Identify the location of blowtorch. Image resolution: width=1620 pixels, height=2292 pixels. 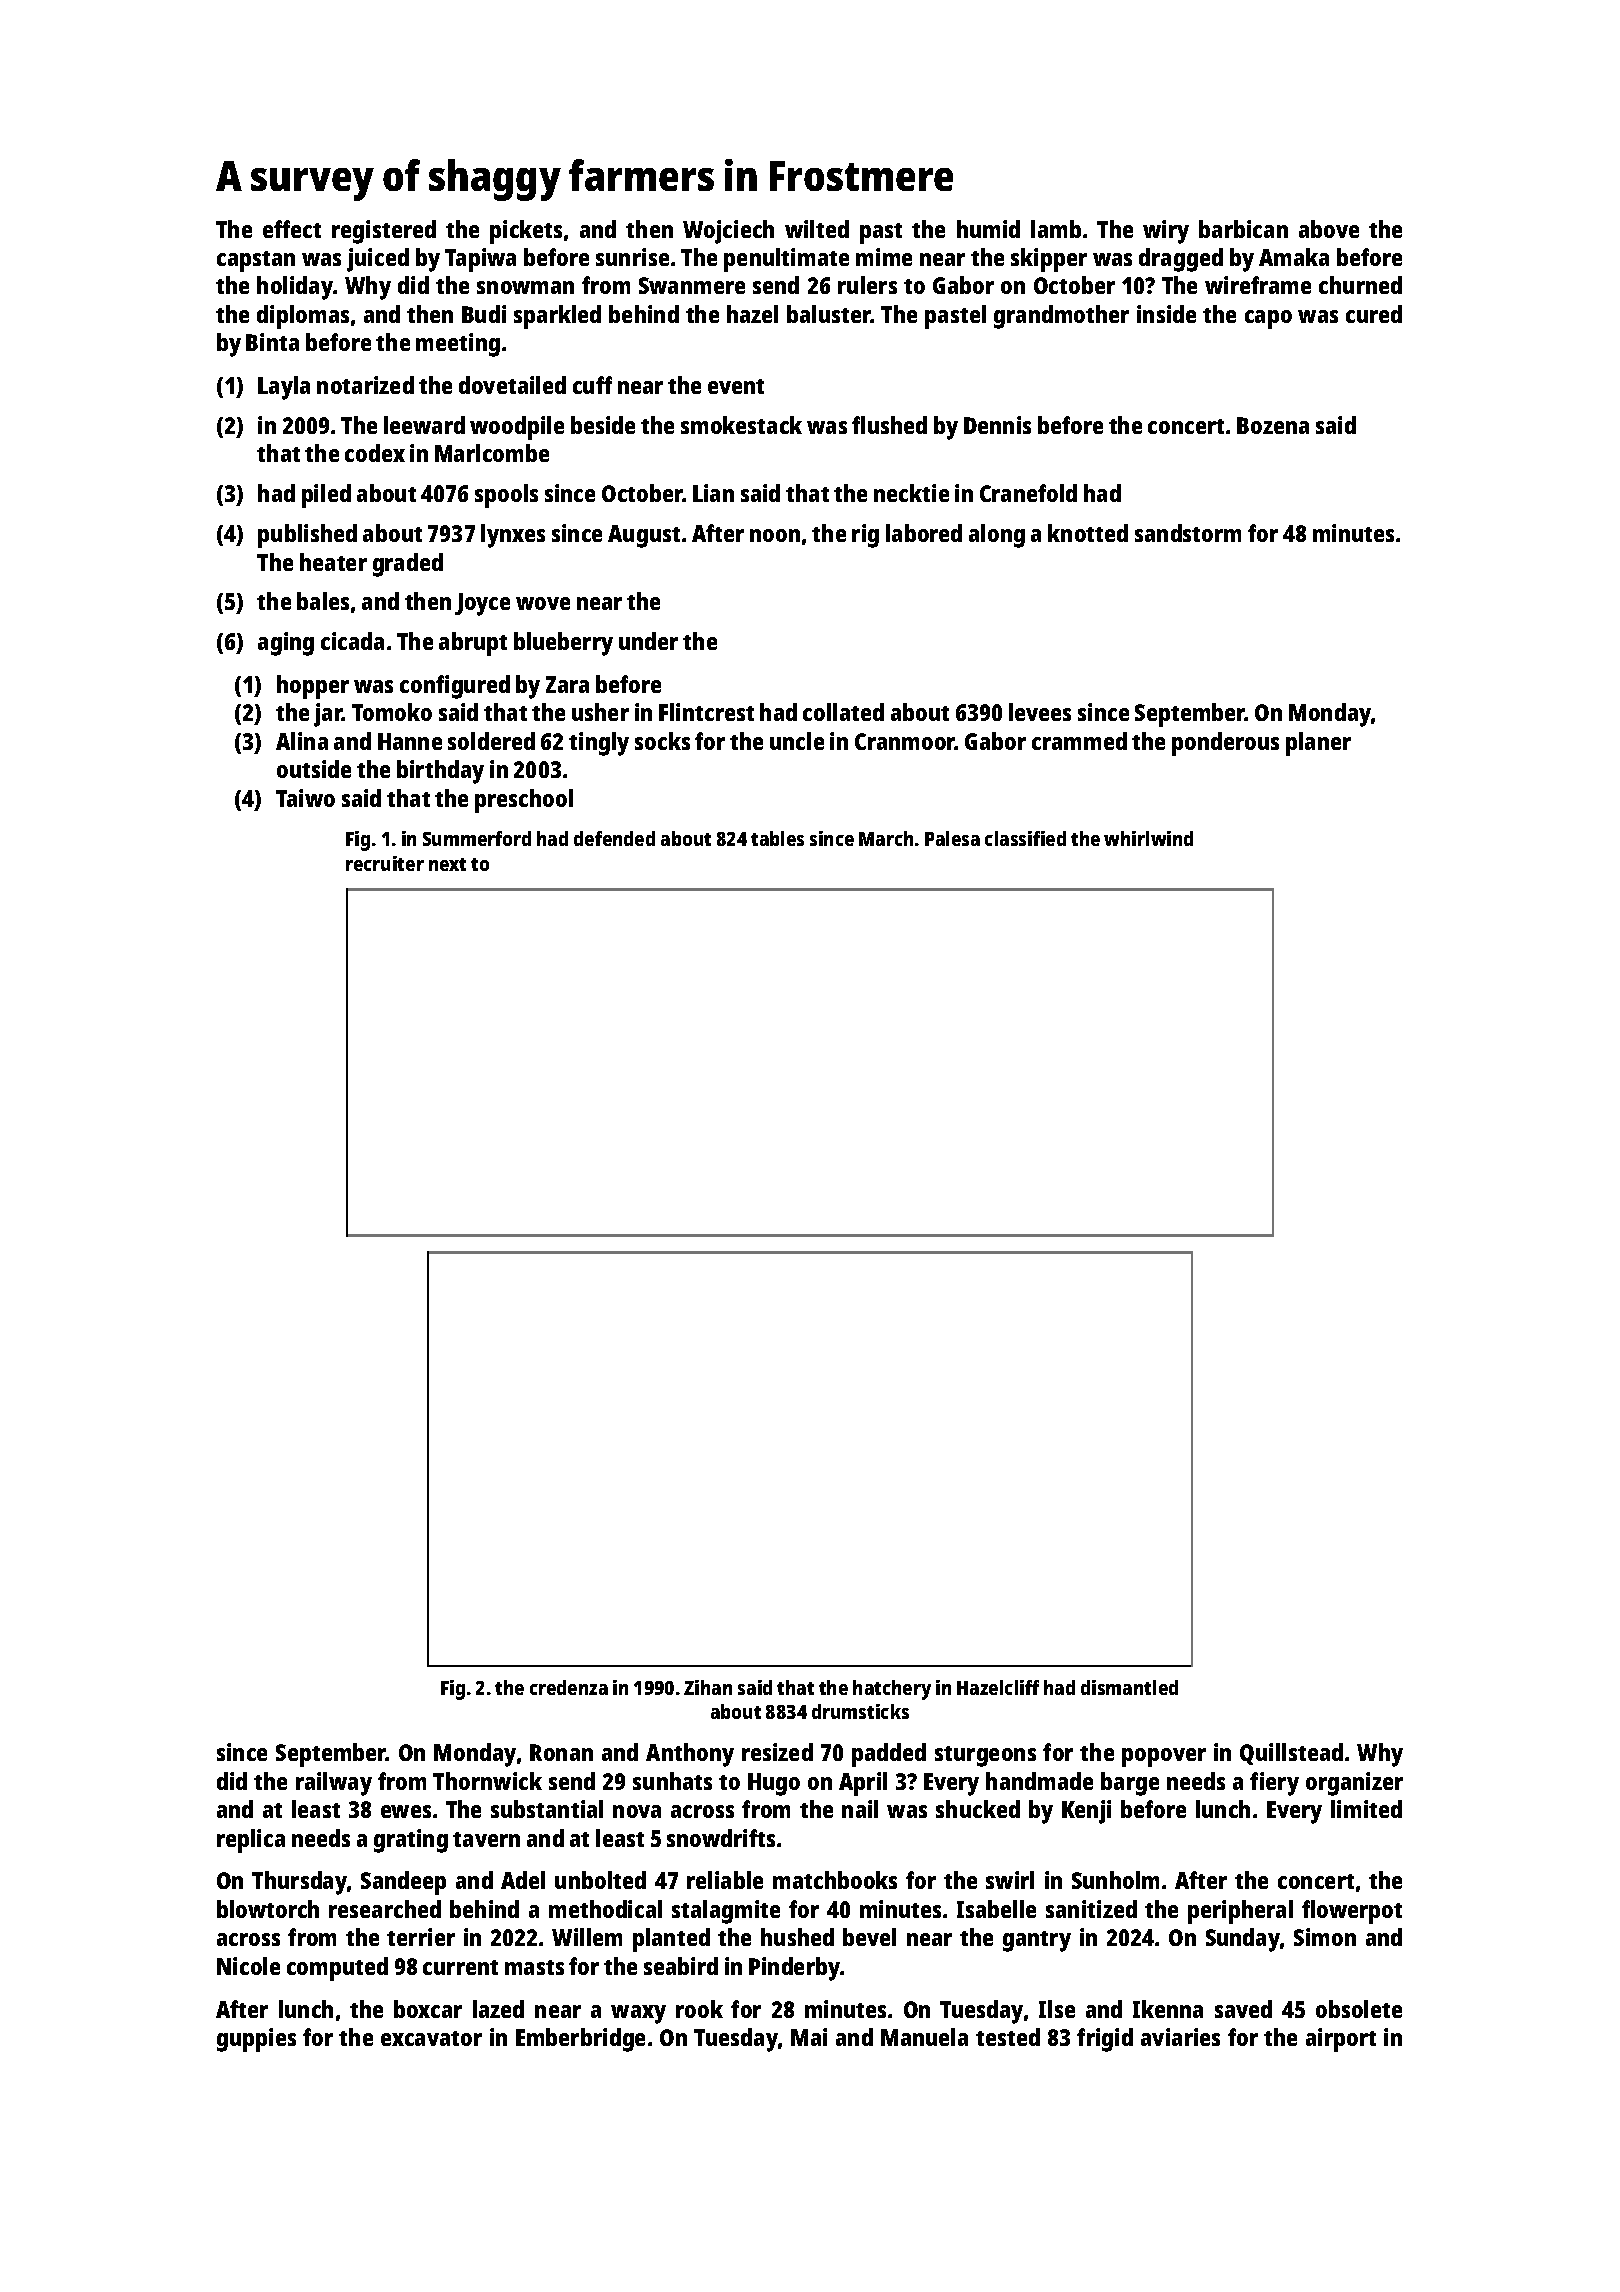
(268, 1909).
